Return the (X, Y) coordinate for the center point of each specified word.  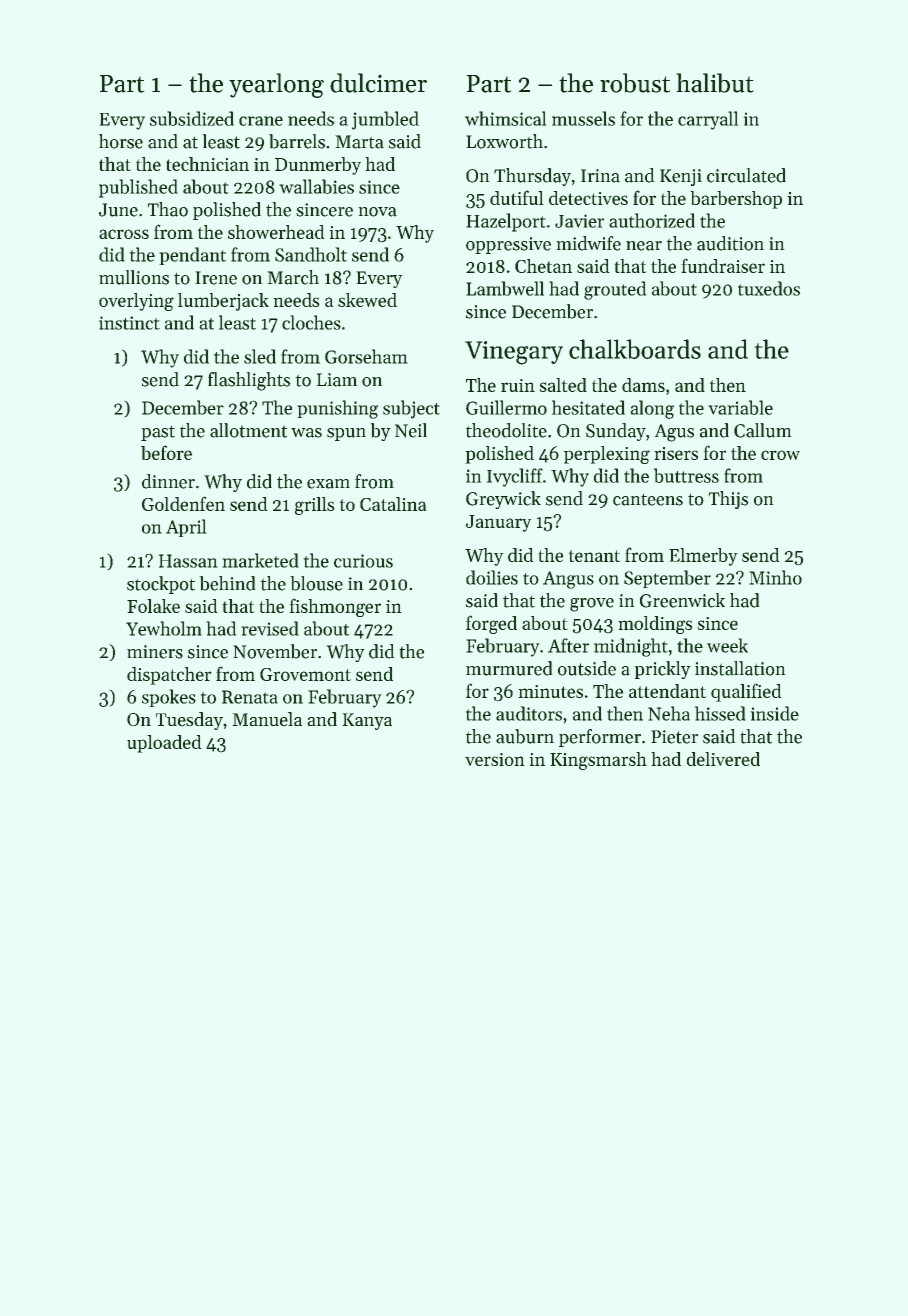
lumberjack (223, 302)
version (494, 759)
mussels (583, 118)
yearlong (276, 85)
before (166, 452)
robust (635, 83)
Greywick (503, 500)
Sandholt (311, 254)
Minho (776, 577)
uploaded (164, 744)
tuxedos (769, 288)
